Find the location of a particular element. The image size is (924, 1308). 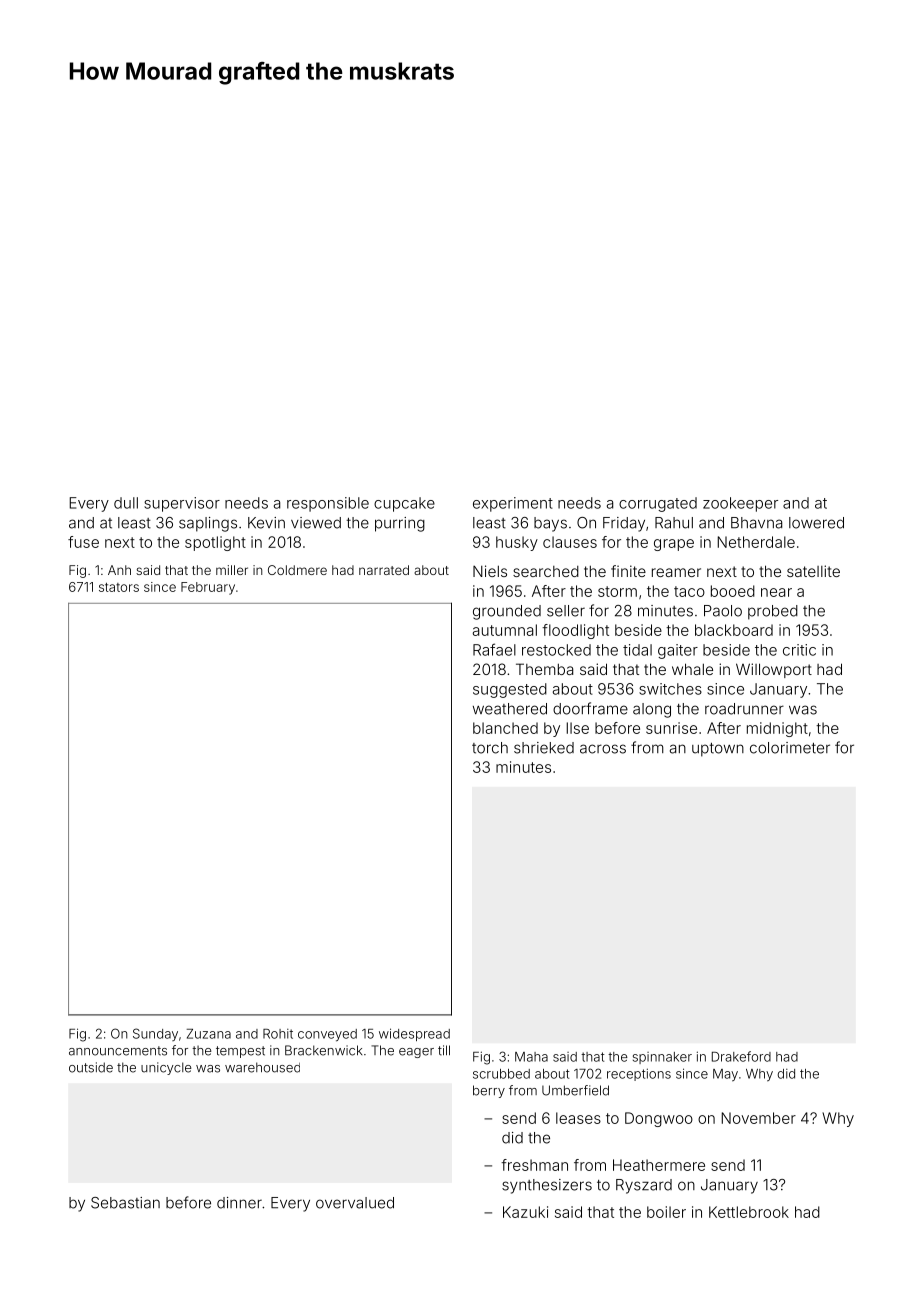

overvalued is located at coordinates (355, 1203).
